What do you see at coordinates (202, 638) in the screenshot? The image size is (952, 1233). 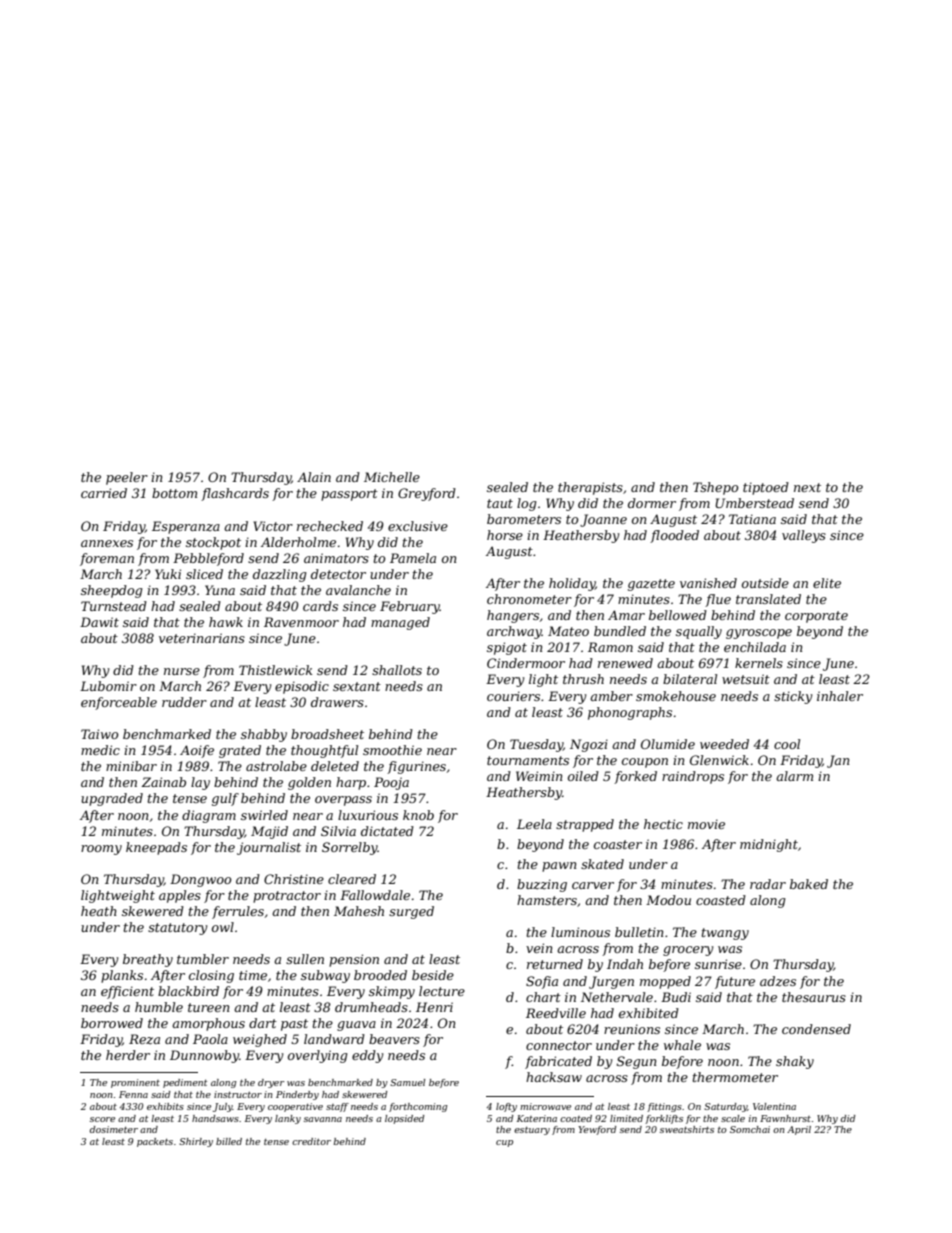 I see `veterinarians` at bounding box center [202, 638].
